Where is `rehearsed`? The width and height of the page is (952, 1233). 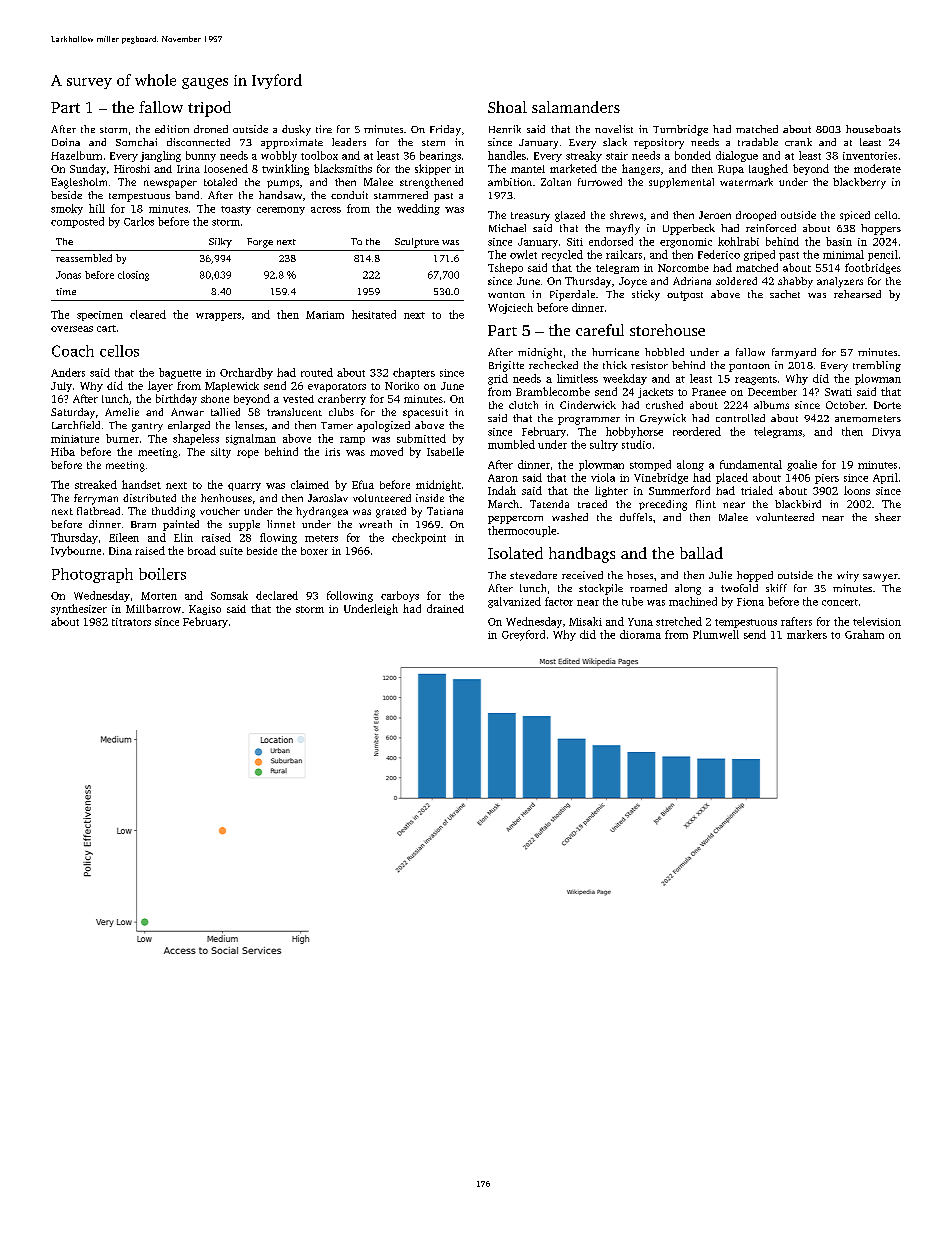 rehearsed is located at coordinates (857, 294).
